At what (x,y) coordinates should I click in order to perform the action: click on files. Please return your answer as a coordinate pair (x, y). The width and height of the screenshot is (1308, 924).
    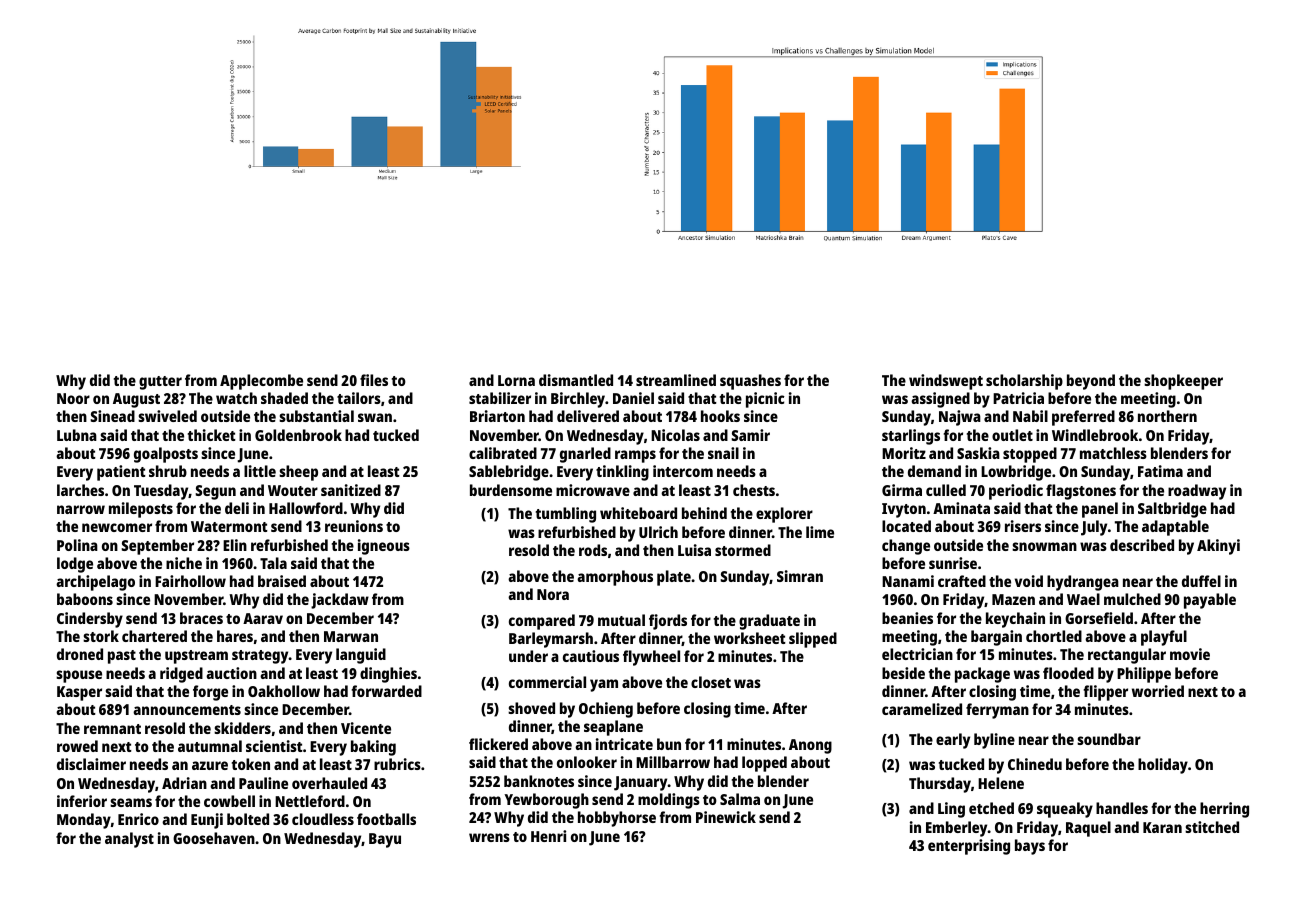
    Looking at the image, I should click on (374, 380).
